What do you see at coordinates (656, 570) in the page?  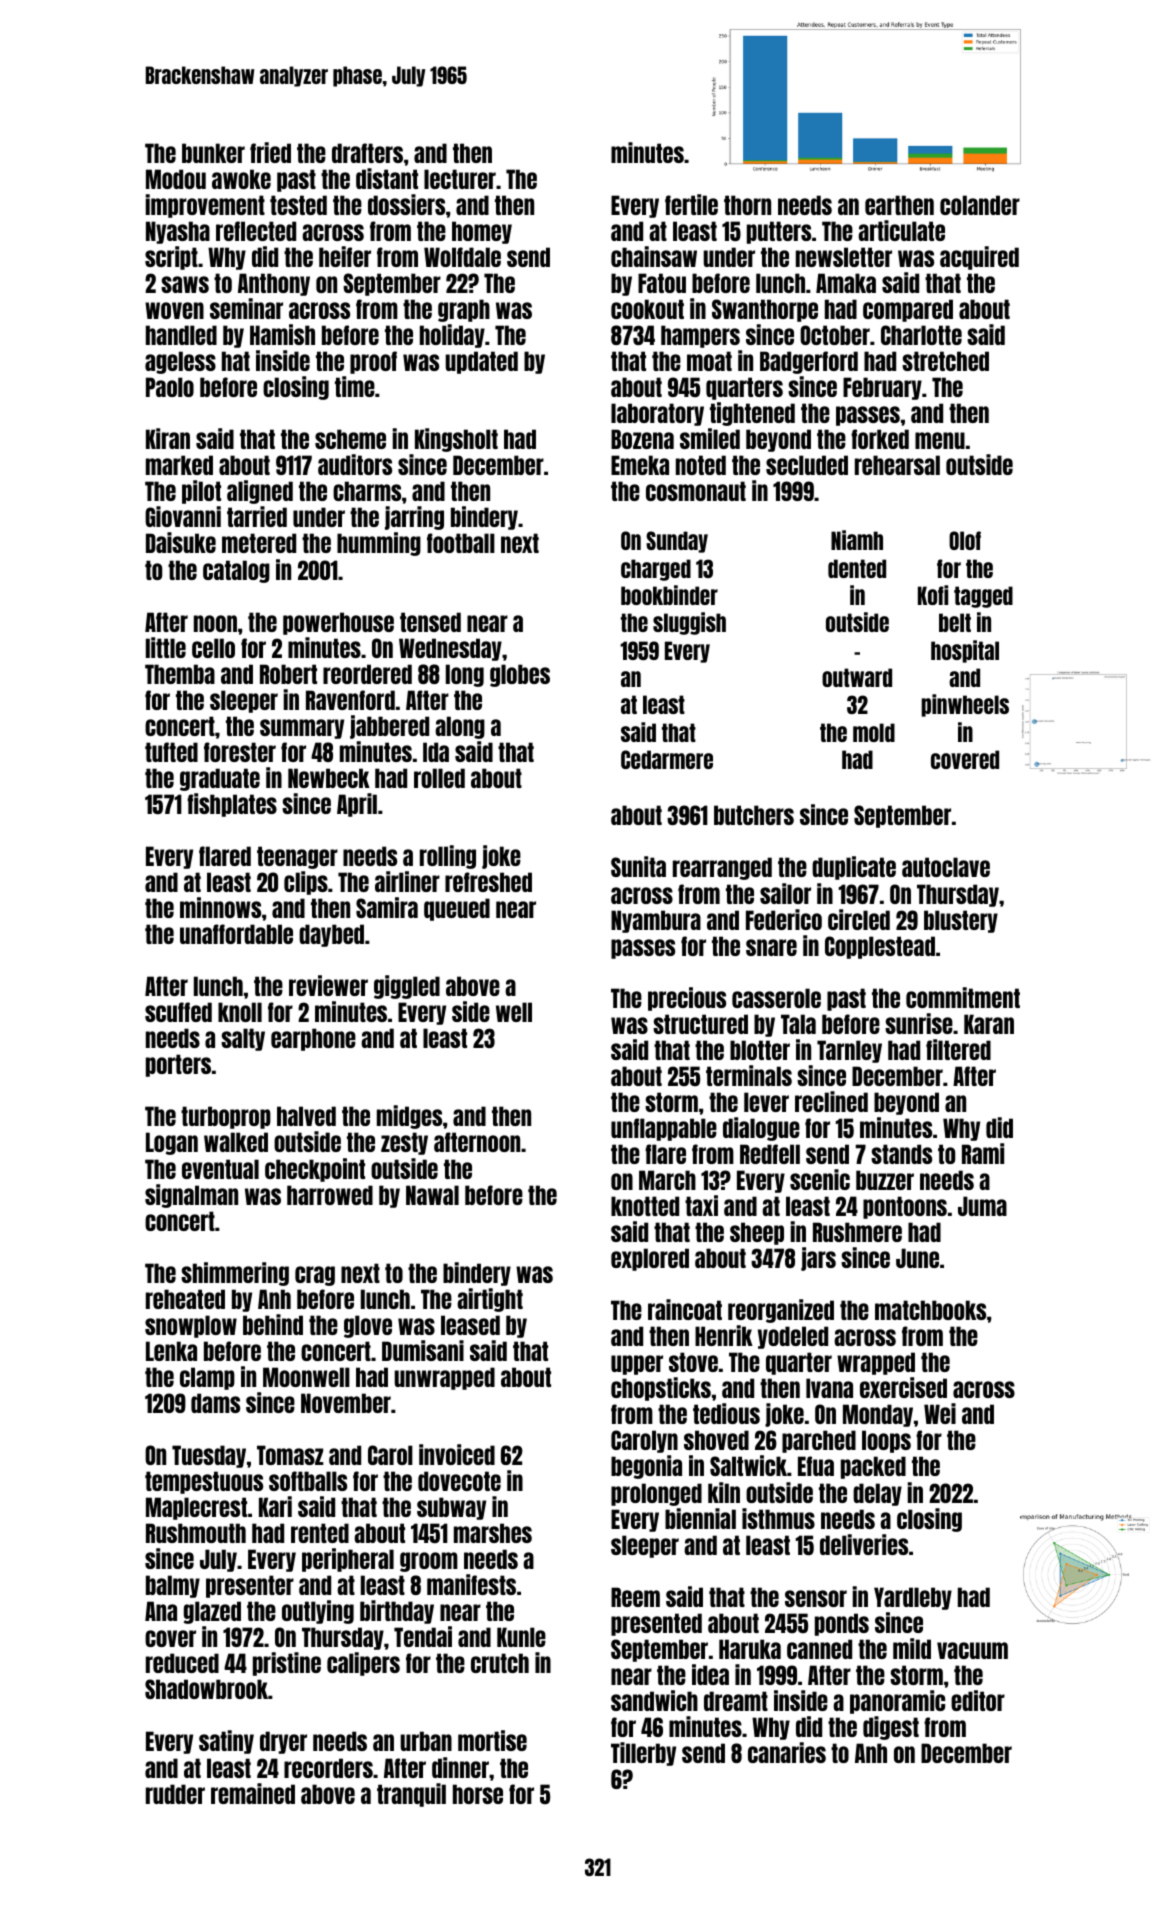 I see `charged` at bounding box center [656, 570].
